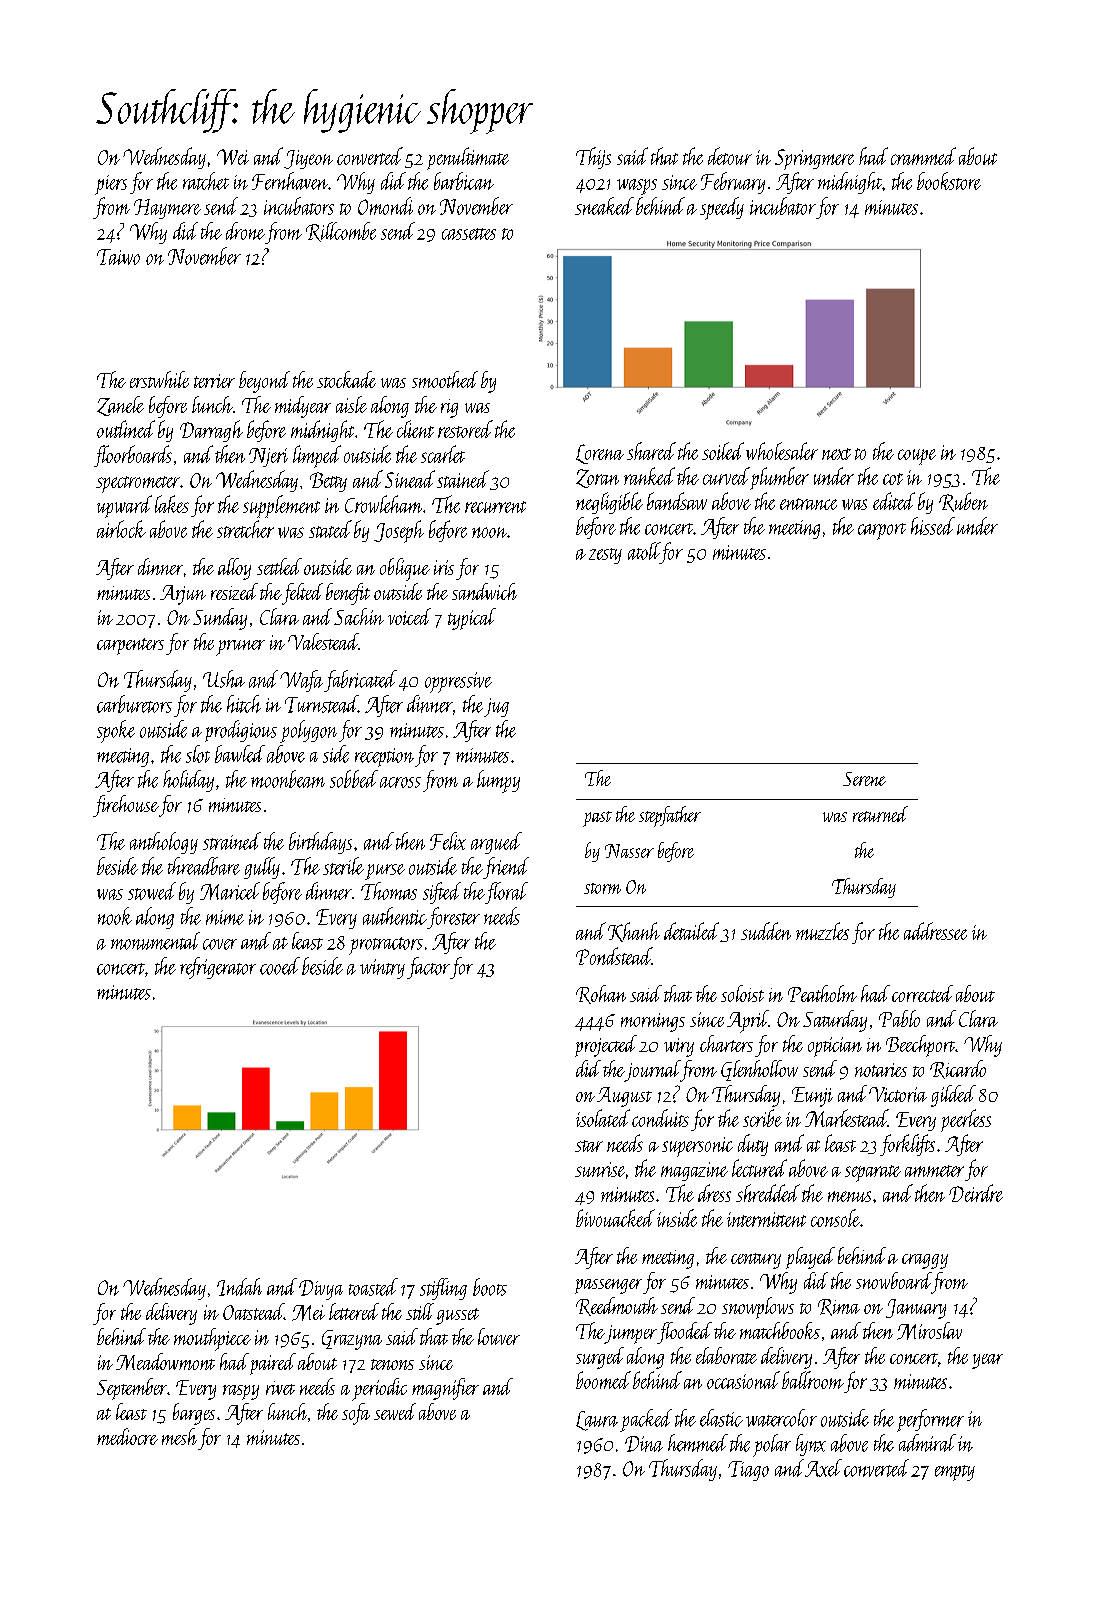  I want to click on detour, so click(730, 156).
